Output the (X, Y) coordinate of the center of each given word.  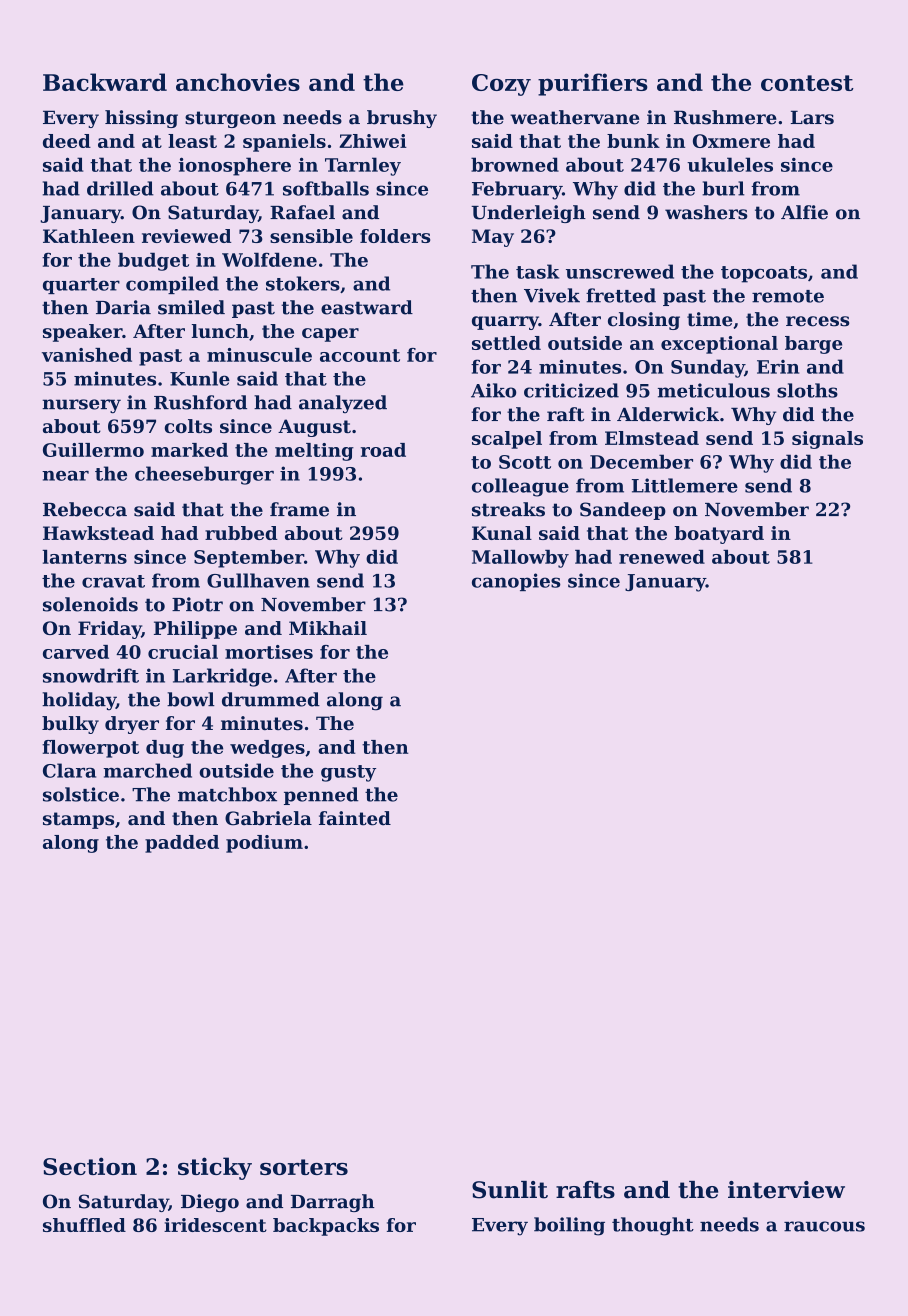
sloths (807, 390)
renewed (662, 557)
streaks (508, 509)
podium (264, 844)
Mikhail (328, 628)
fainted (355, 818)
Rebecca (85, 509)
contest (807, 83)
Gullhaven (258, 580)
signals (827, 440)
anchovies (238, 82)
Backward (105, 82)
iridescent (215, 1225)
